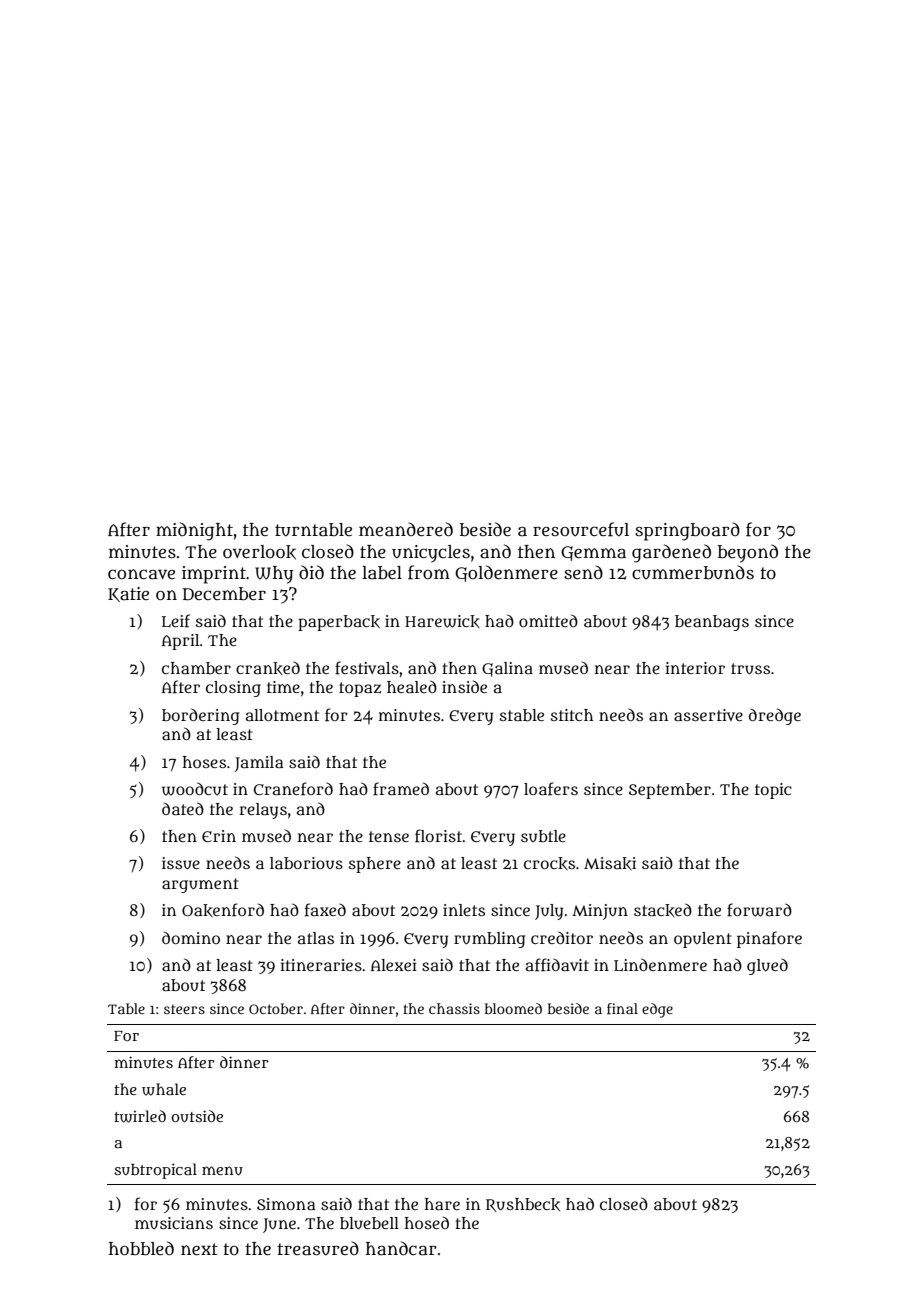 The height and width of the screenshot is (1308, 924). I want to click on domino, so click(191, 937).
